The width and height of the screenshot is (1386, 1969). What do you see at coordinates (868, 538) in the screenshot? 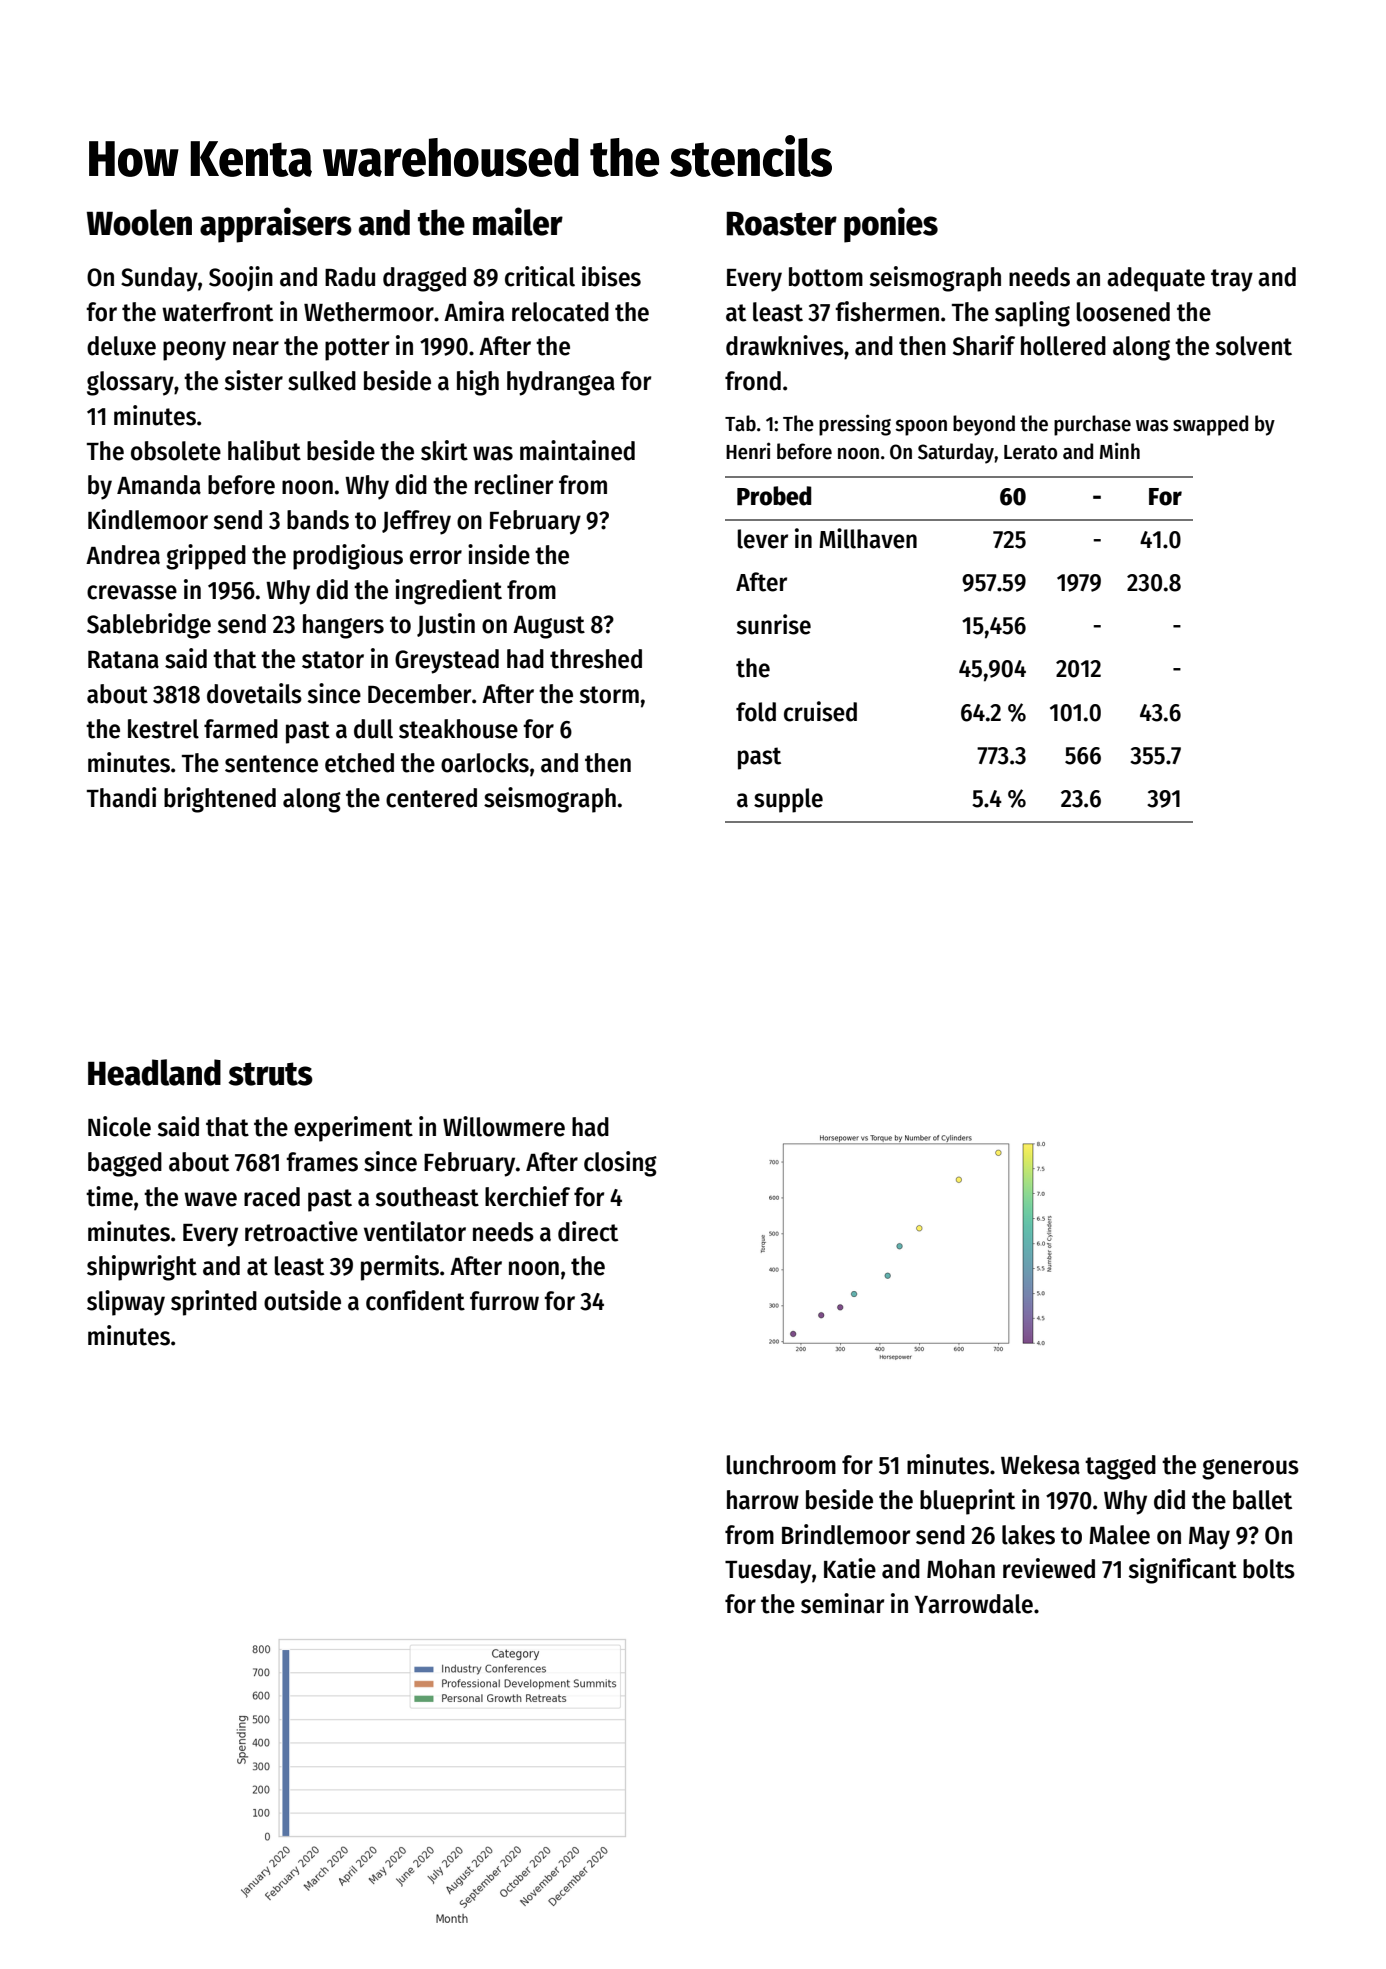
I see `Millhaven` at bounding box center [868, 538].
